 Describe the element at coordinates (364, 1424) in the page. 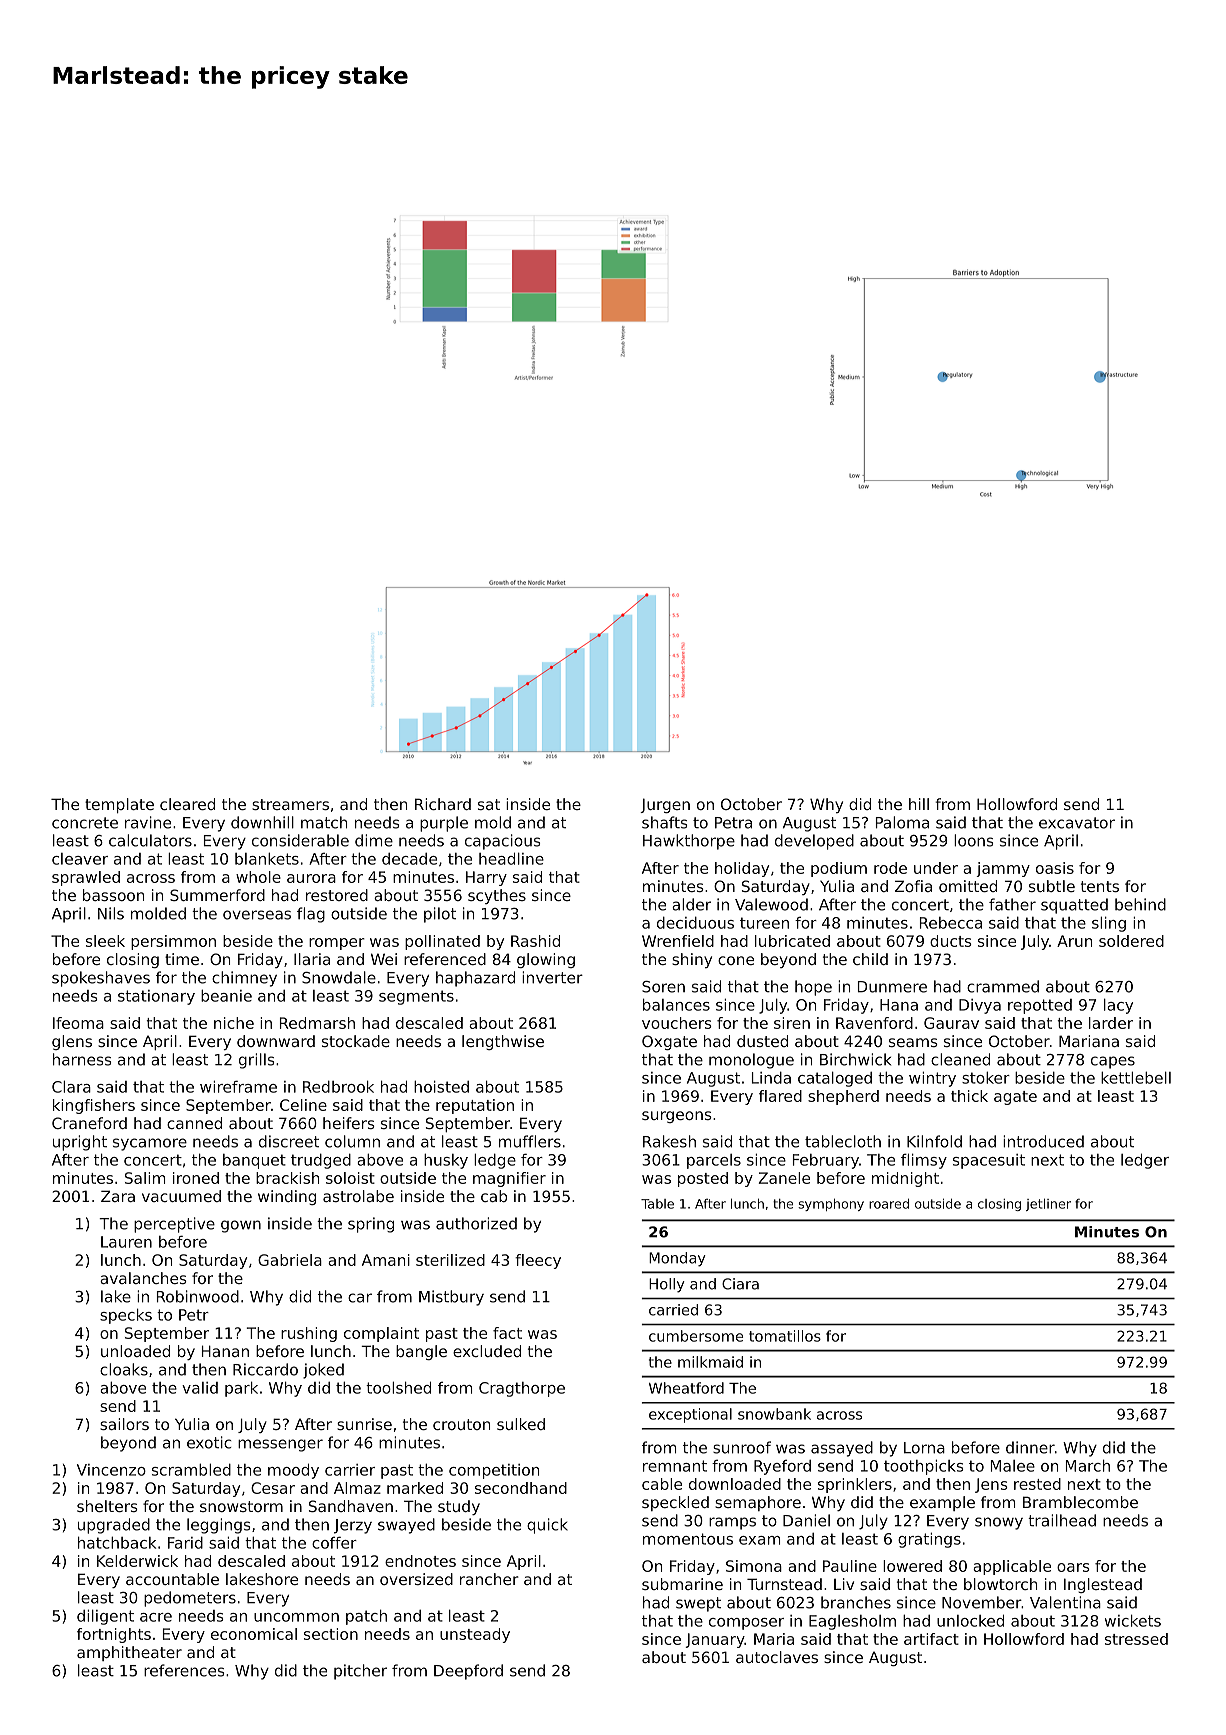

I see `sunrise` at that location.
